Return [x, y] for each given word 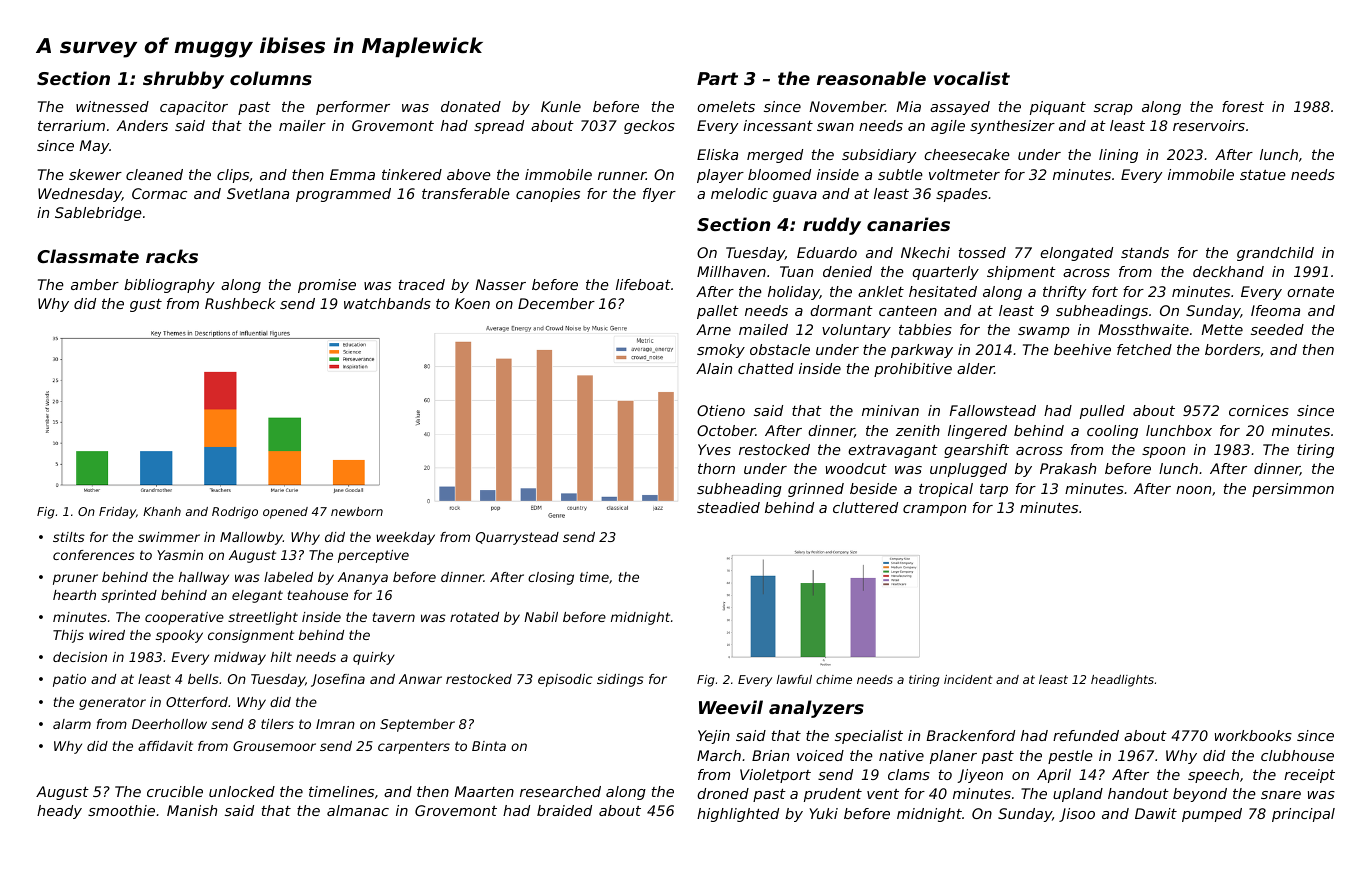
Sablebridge [98, 214]
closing [551, 578]
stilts [69, 537]
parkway [922, 351]
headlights [1122, 681]
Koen [472, 303]
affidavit [165, 746]
